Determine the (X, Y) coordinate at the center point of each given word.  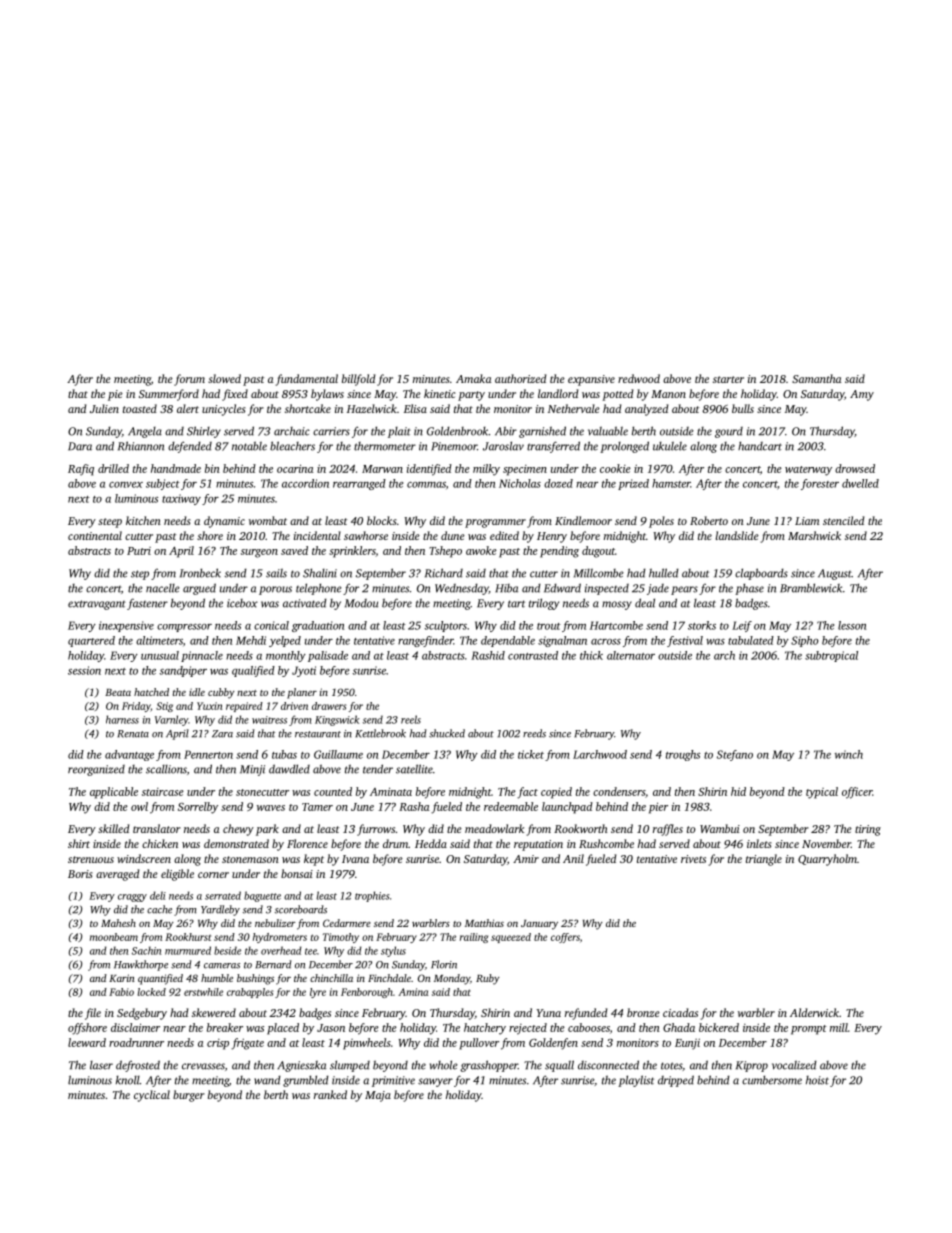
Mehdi (251, 640)
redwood (639, 378)
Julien (104, 408)
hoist (817, 1080)
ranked (330, 1094)
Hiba (506, 588)
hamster (671, 483)
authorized (520, 378)
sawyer (435, 1082)
